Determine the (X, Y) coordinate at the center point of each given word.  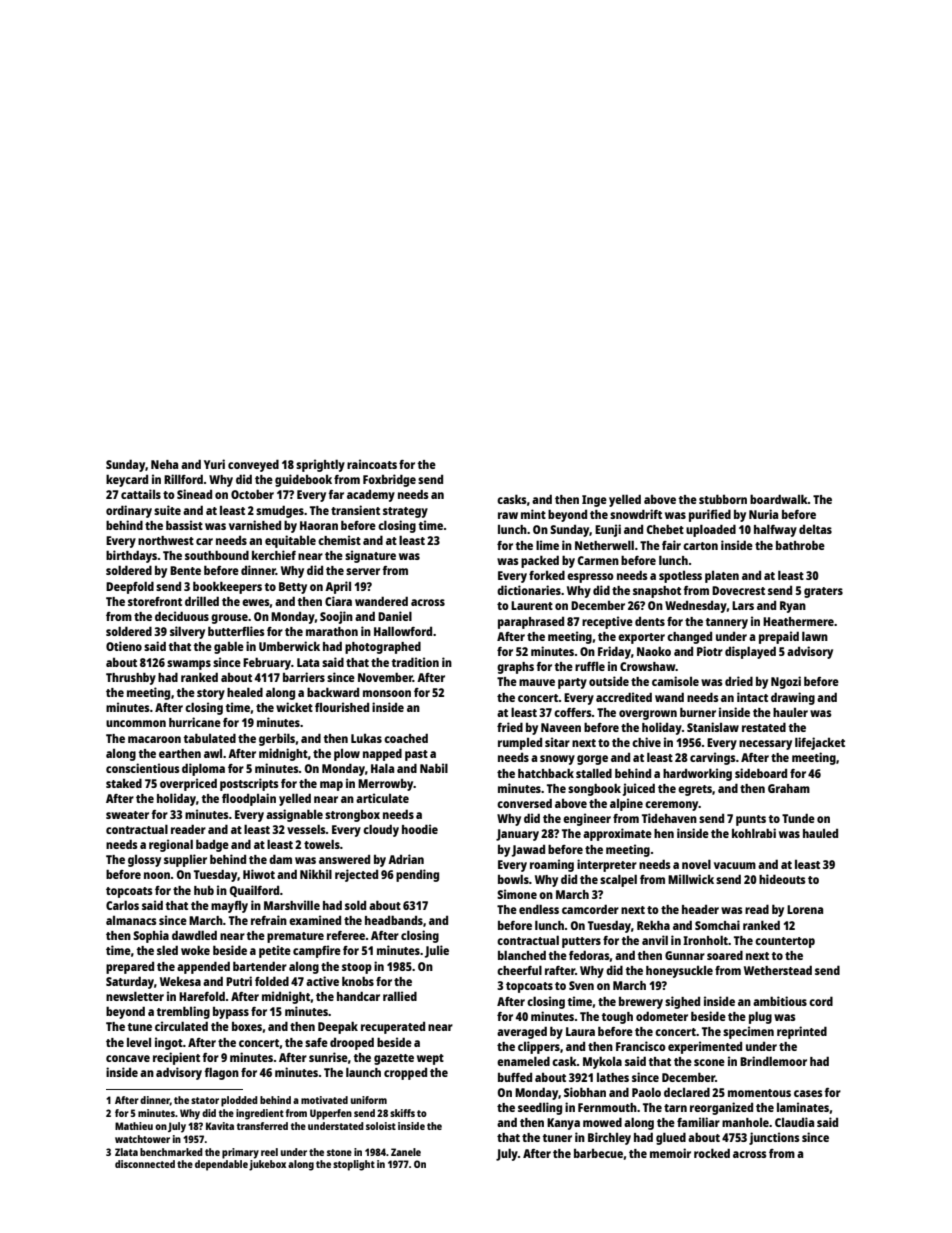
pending (417, 875)
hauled (820, 833)
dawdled (194, 935)
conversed (524, 803)
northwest (166, 540)
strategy (405, 512)
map (331, 786)
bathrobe (800, 545)
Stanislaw (713, 727)
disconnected (145, 1164)
